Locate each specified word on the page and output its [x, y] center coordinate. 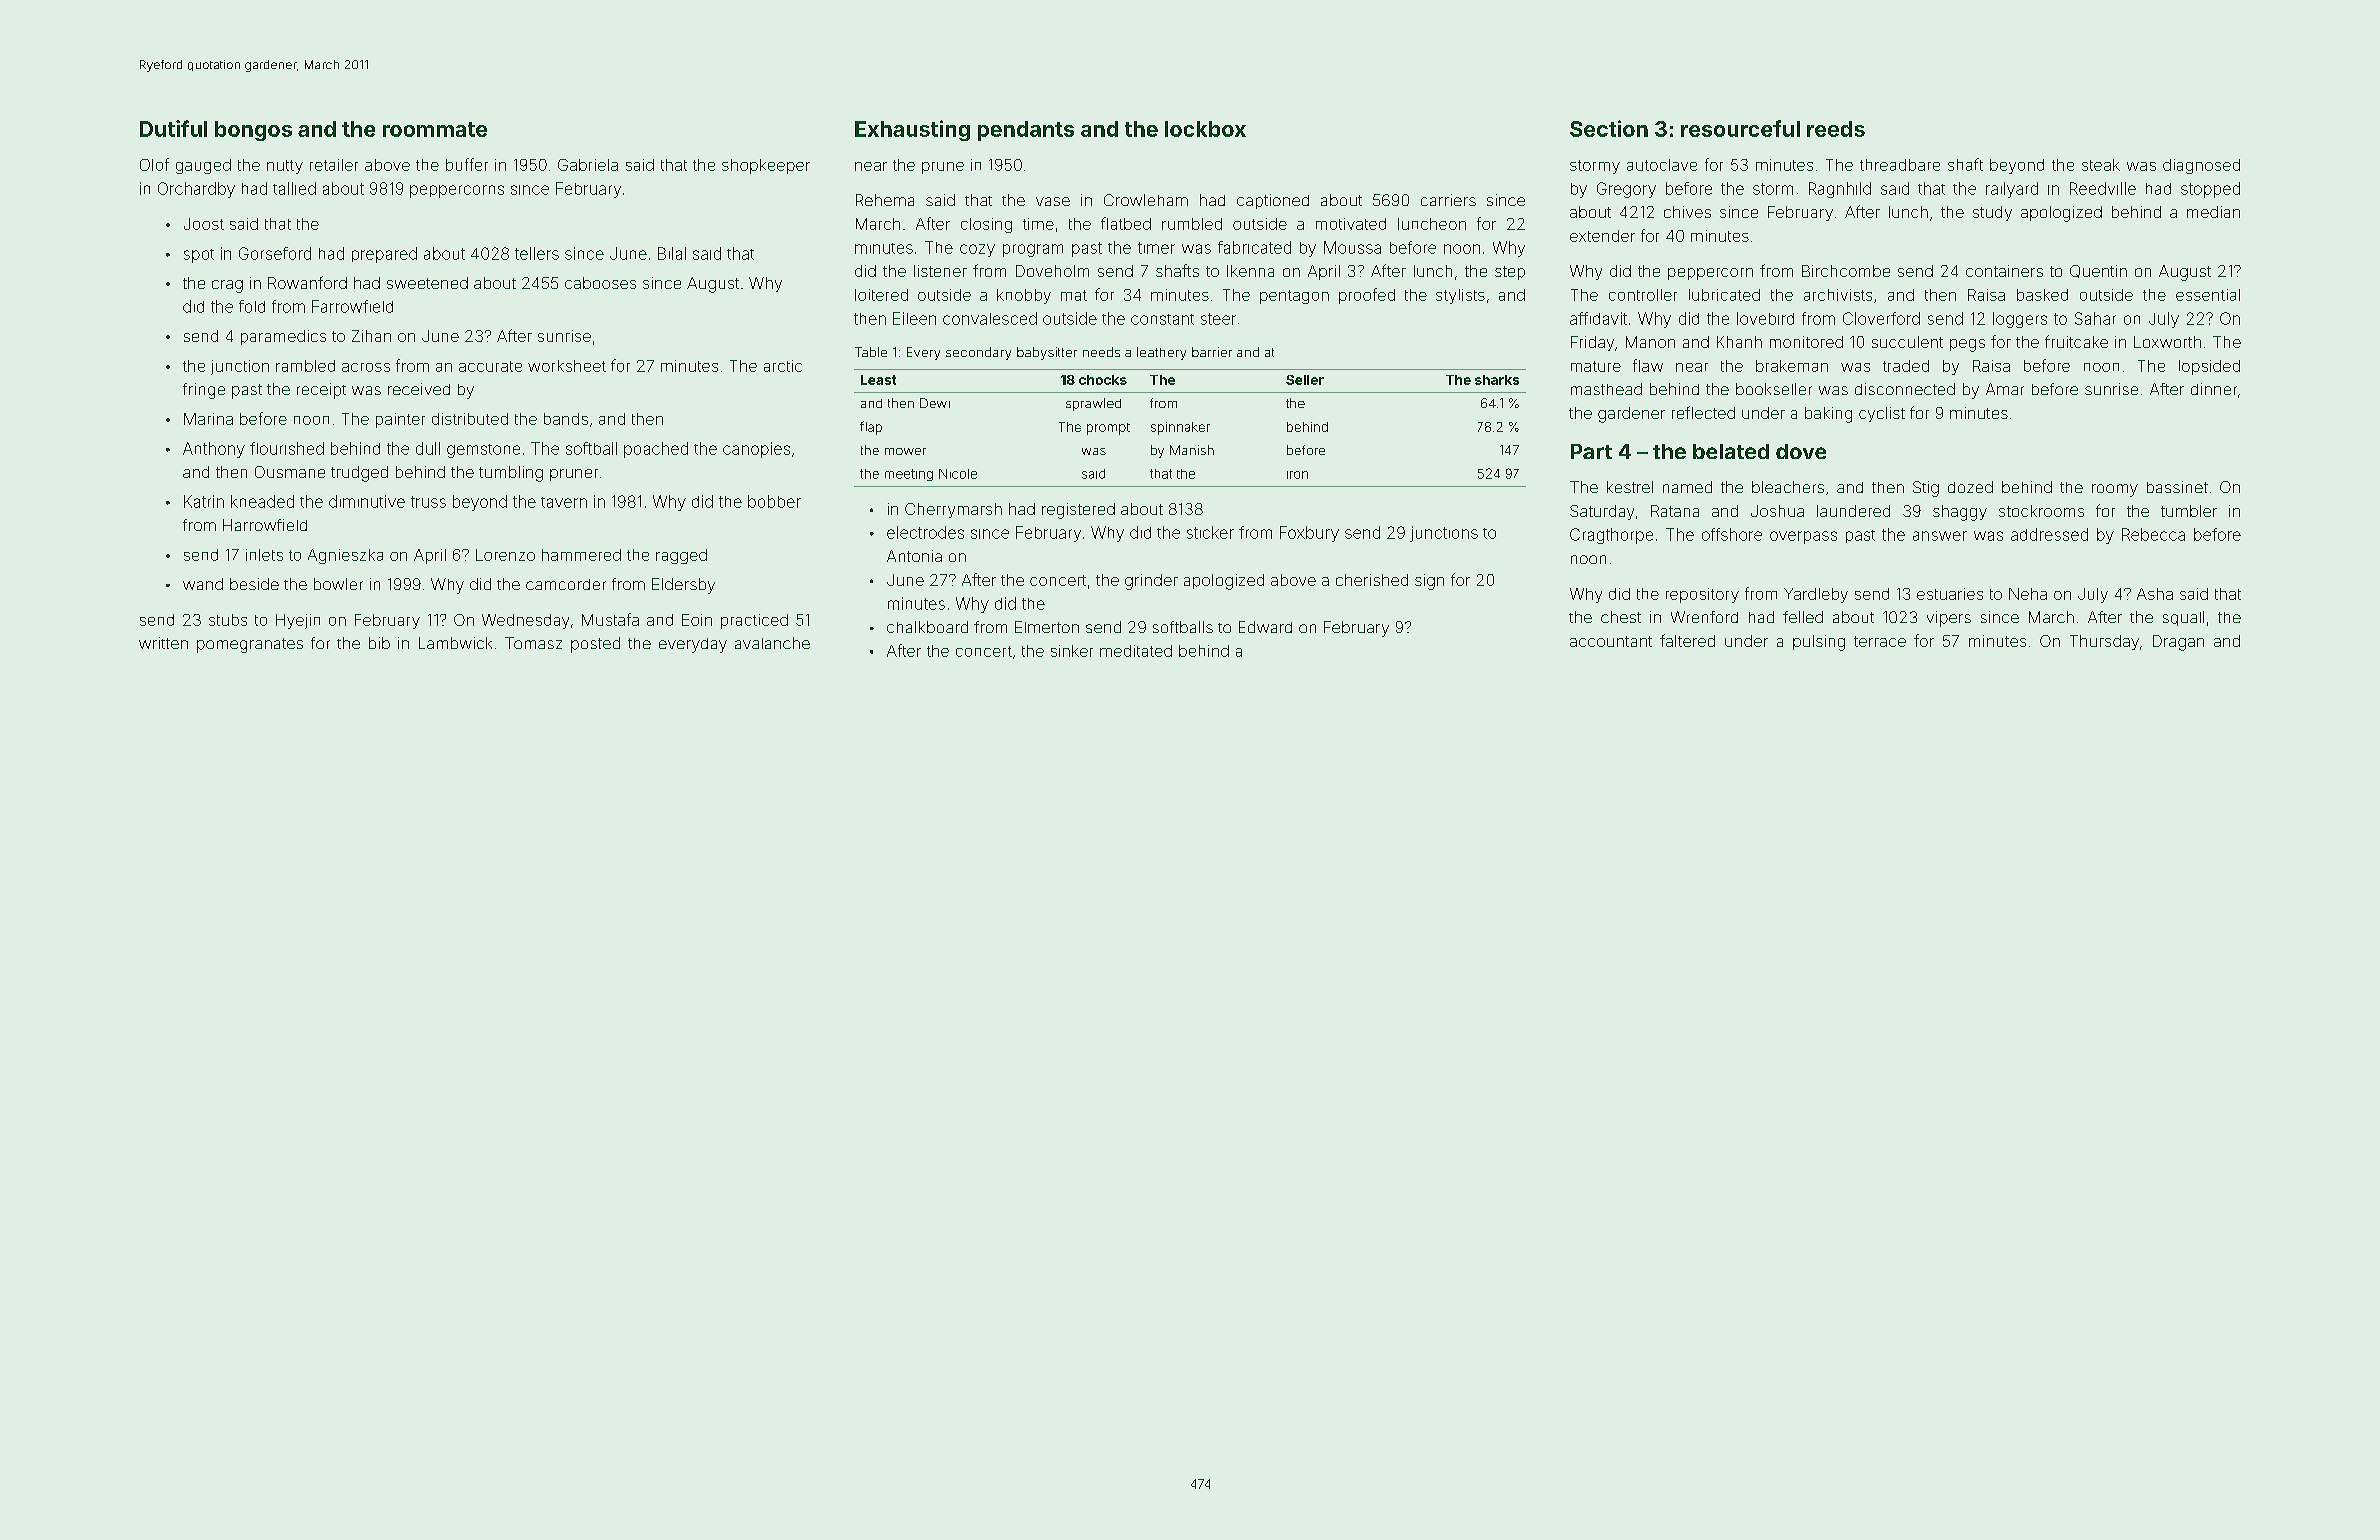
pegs [1967, 345]
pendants [1026, 131]
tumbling [511, 474]
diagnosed [2201, 166]
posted [595, 645]
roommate [435, 129]
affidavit [1598, 318]
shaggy [1960, 513]
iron [1297, 475]
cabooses [600, 283]
